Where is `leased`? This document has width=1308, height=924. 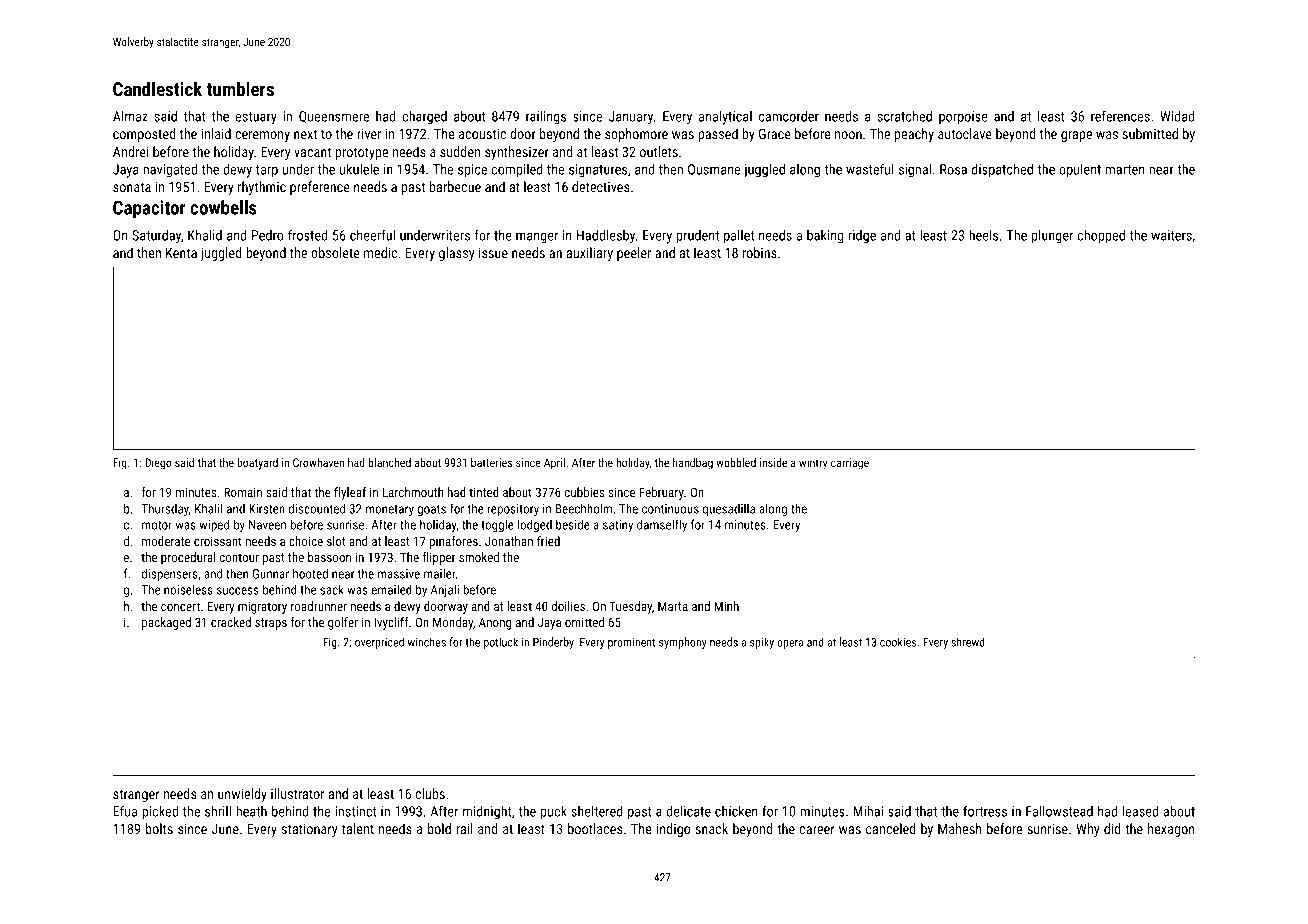 leased is located at coordinates (1140, 811).
